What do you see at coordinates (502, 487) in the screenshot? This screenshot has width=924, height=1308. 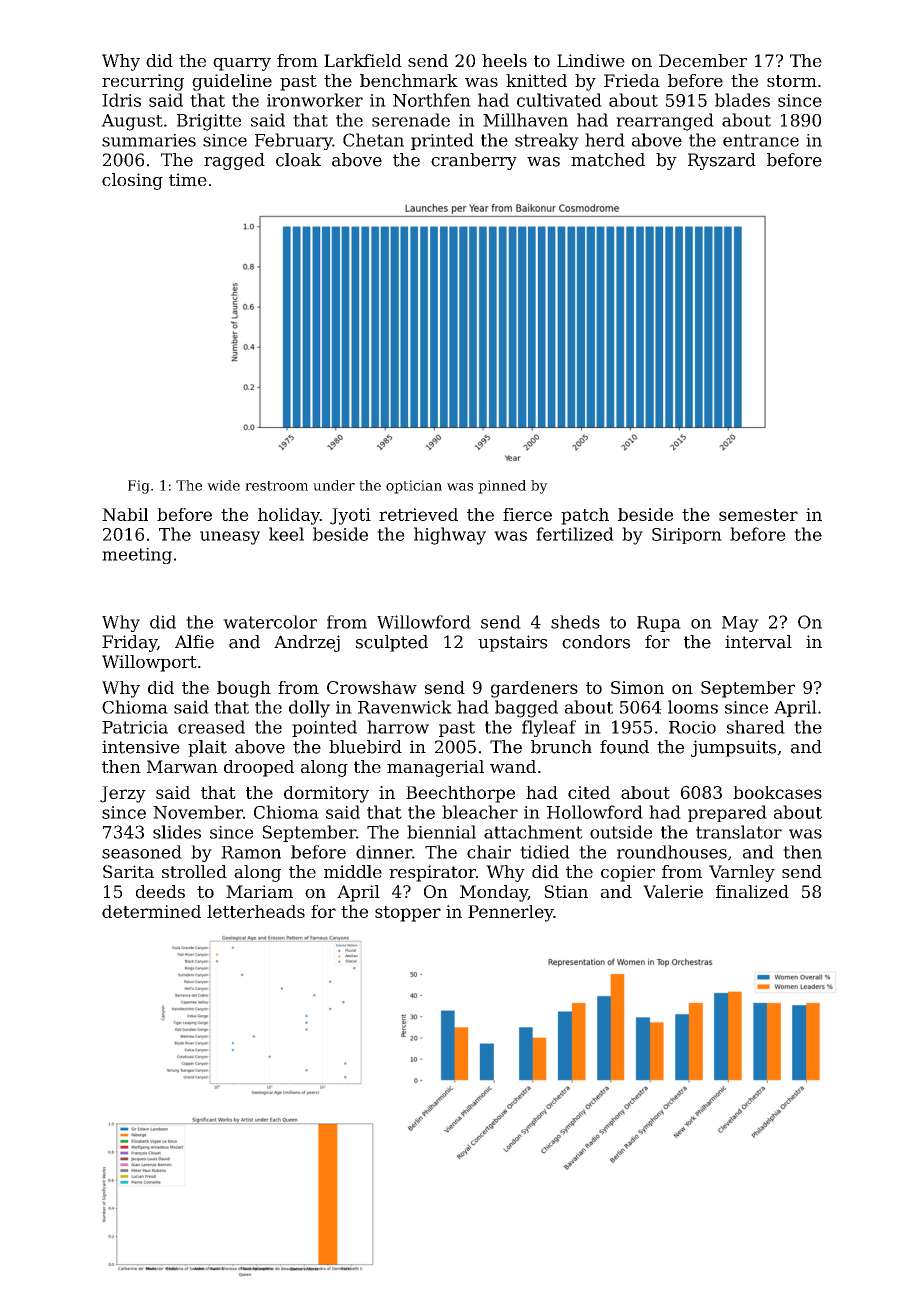 I see `pinned` at bounding box center [502, 487].
